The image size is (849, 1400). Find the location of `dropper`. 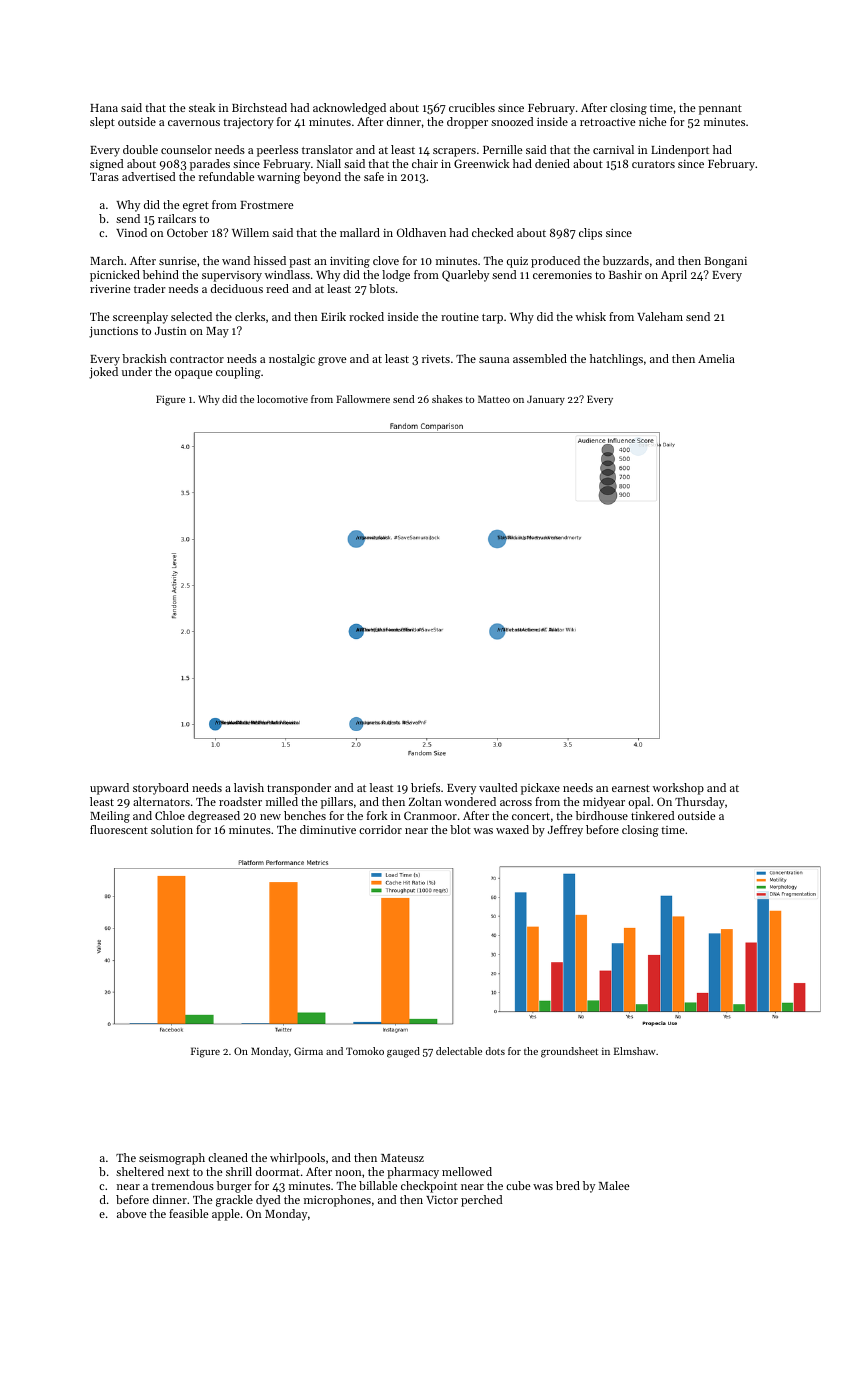

dropper is located at coordinates (467, 123).
